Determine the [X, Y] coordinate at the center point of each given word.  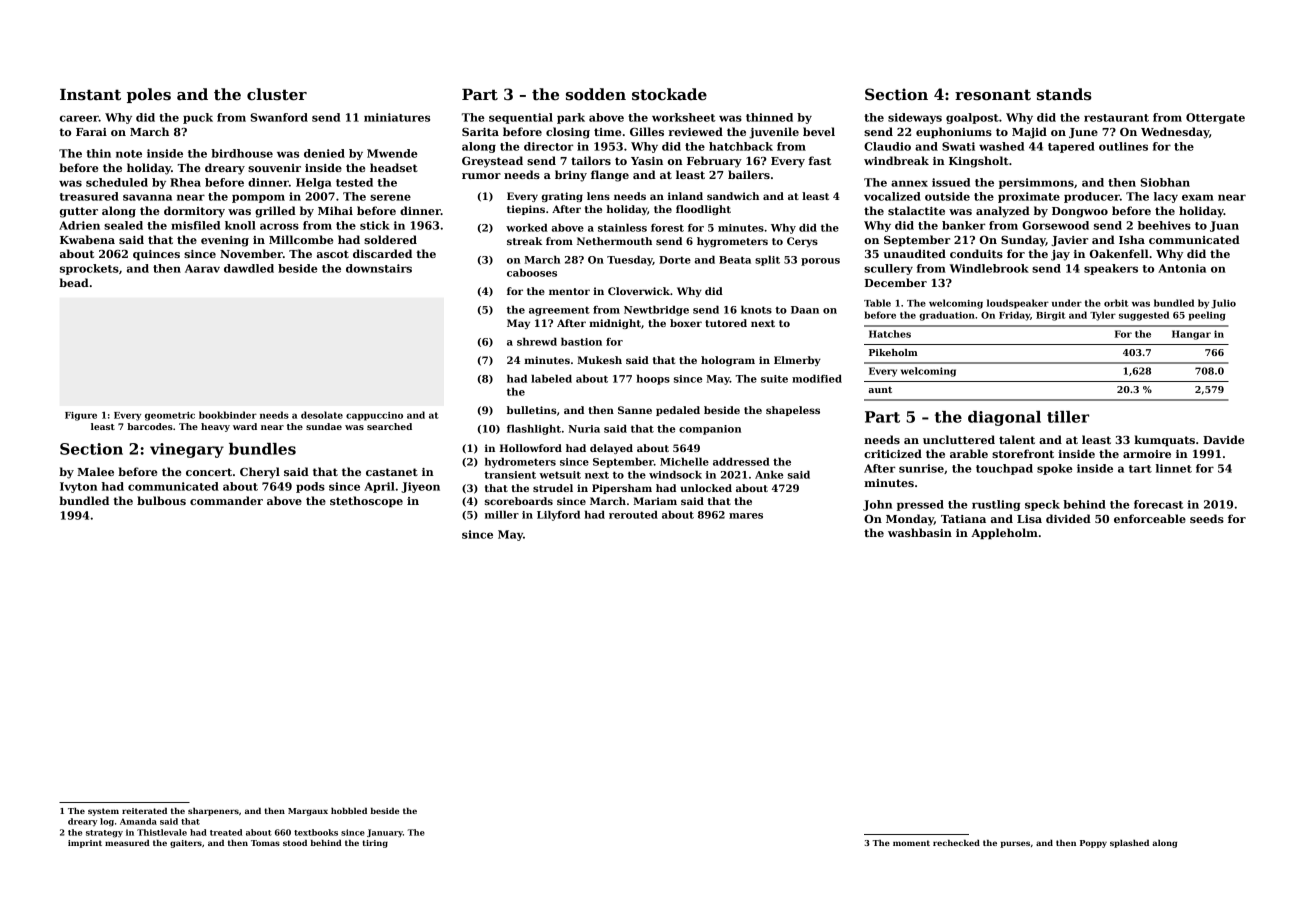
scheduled [117, 182]
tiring [375, 844]
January [385, 833]
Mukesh [599, 360]
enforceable [1150, 518]
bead [74, 282]
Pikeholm [893, 352]
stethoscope [366, 501]
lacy [1166, 197]
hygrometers [732, 242]
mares [746, 516]
